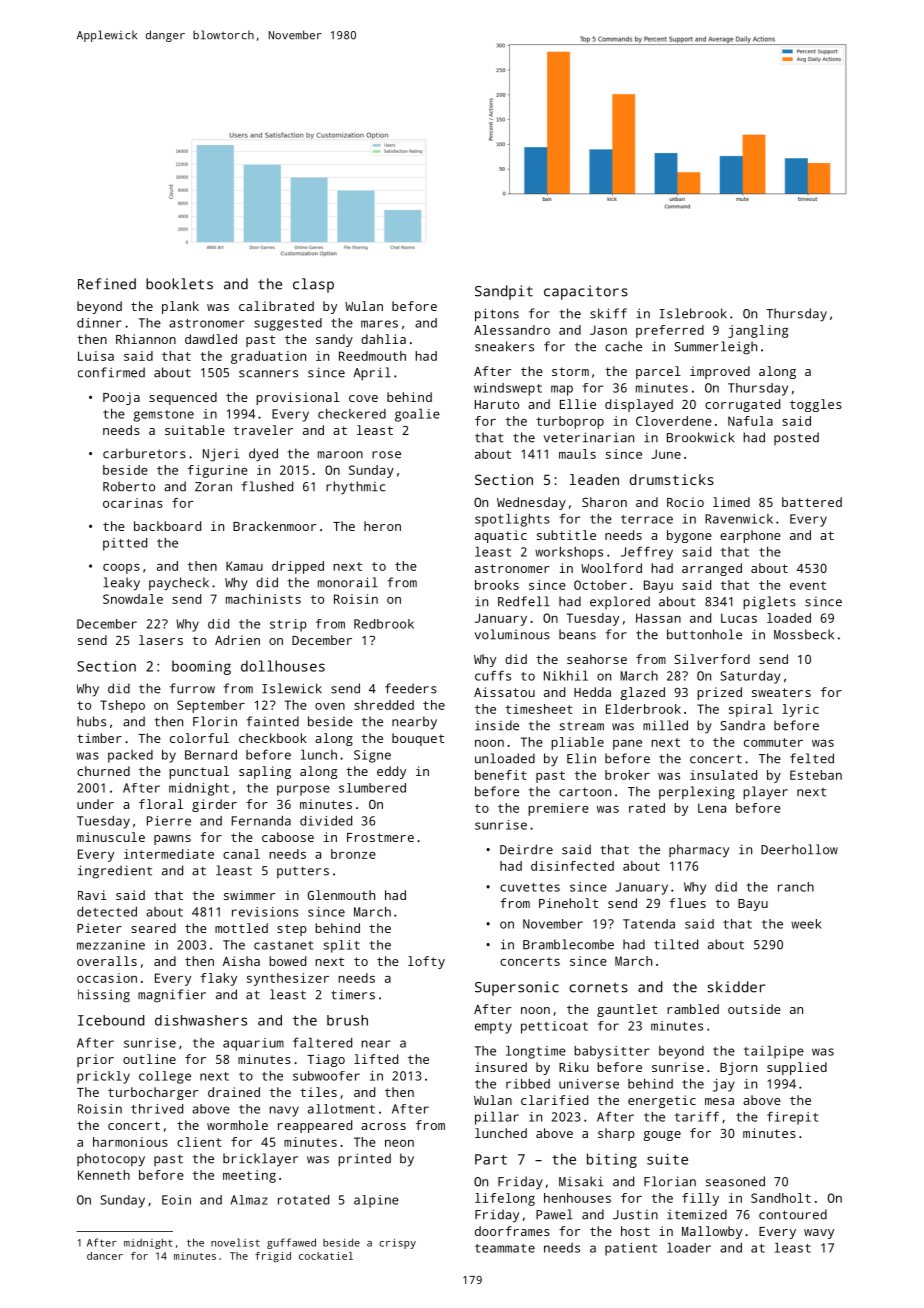 The image size is (924, 1308). Describe the element at coordinates (334, 340) in the page. I see `sandy` at that location.
